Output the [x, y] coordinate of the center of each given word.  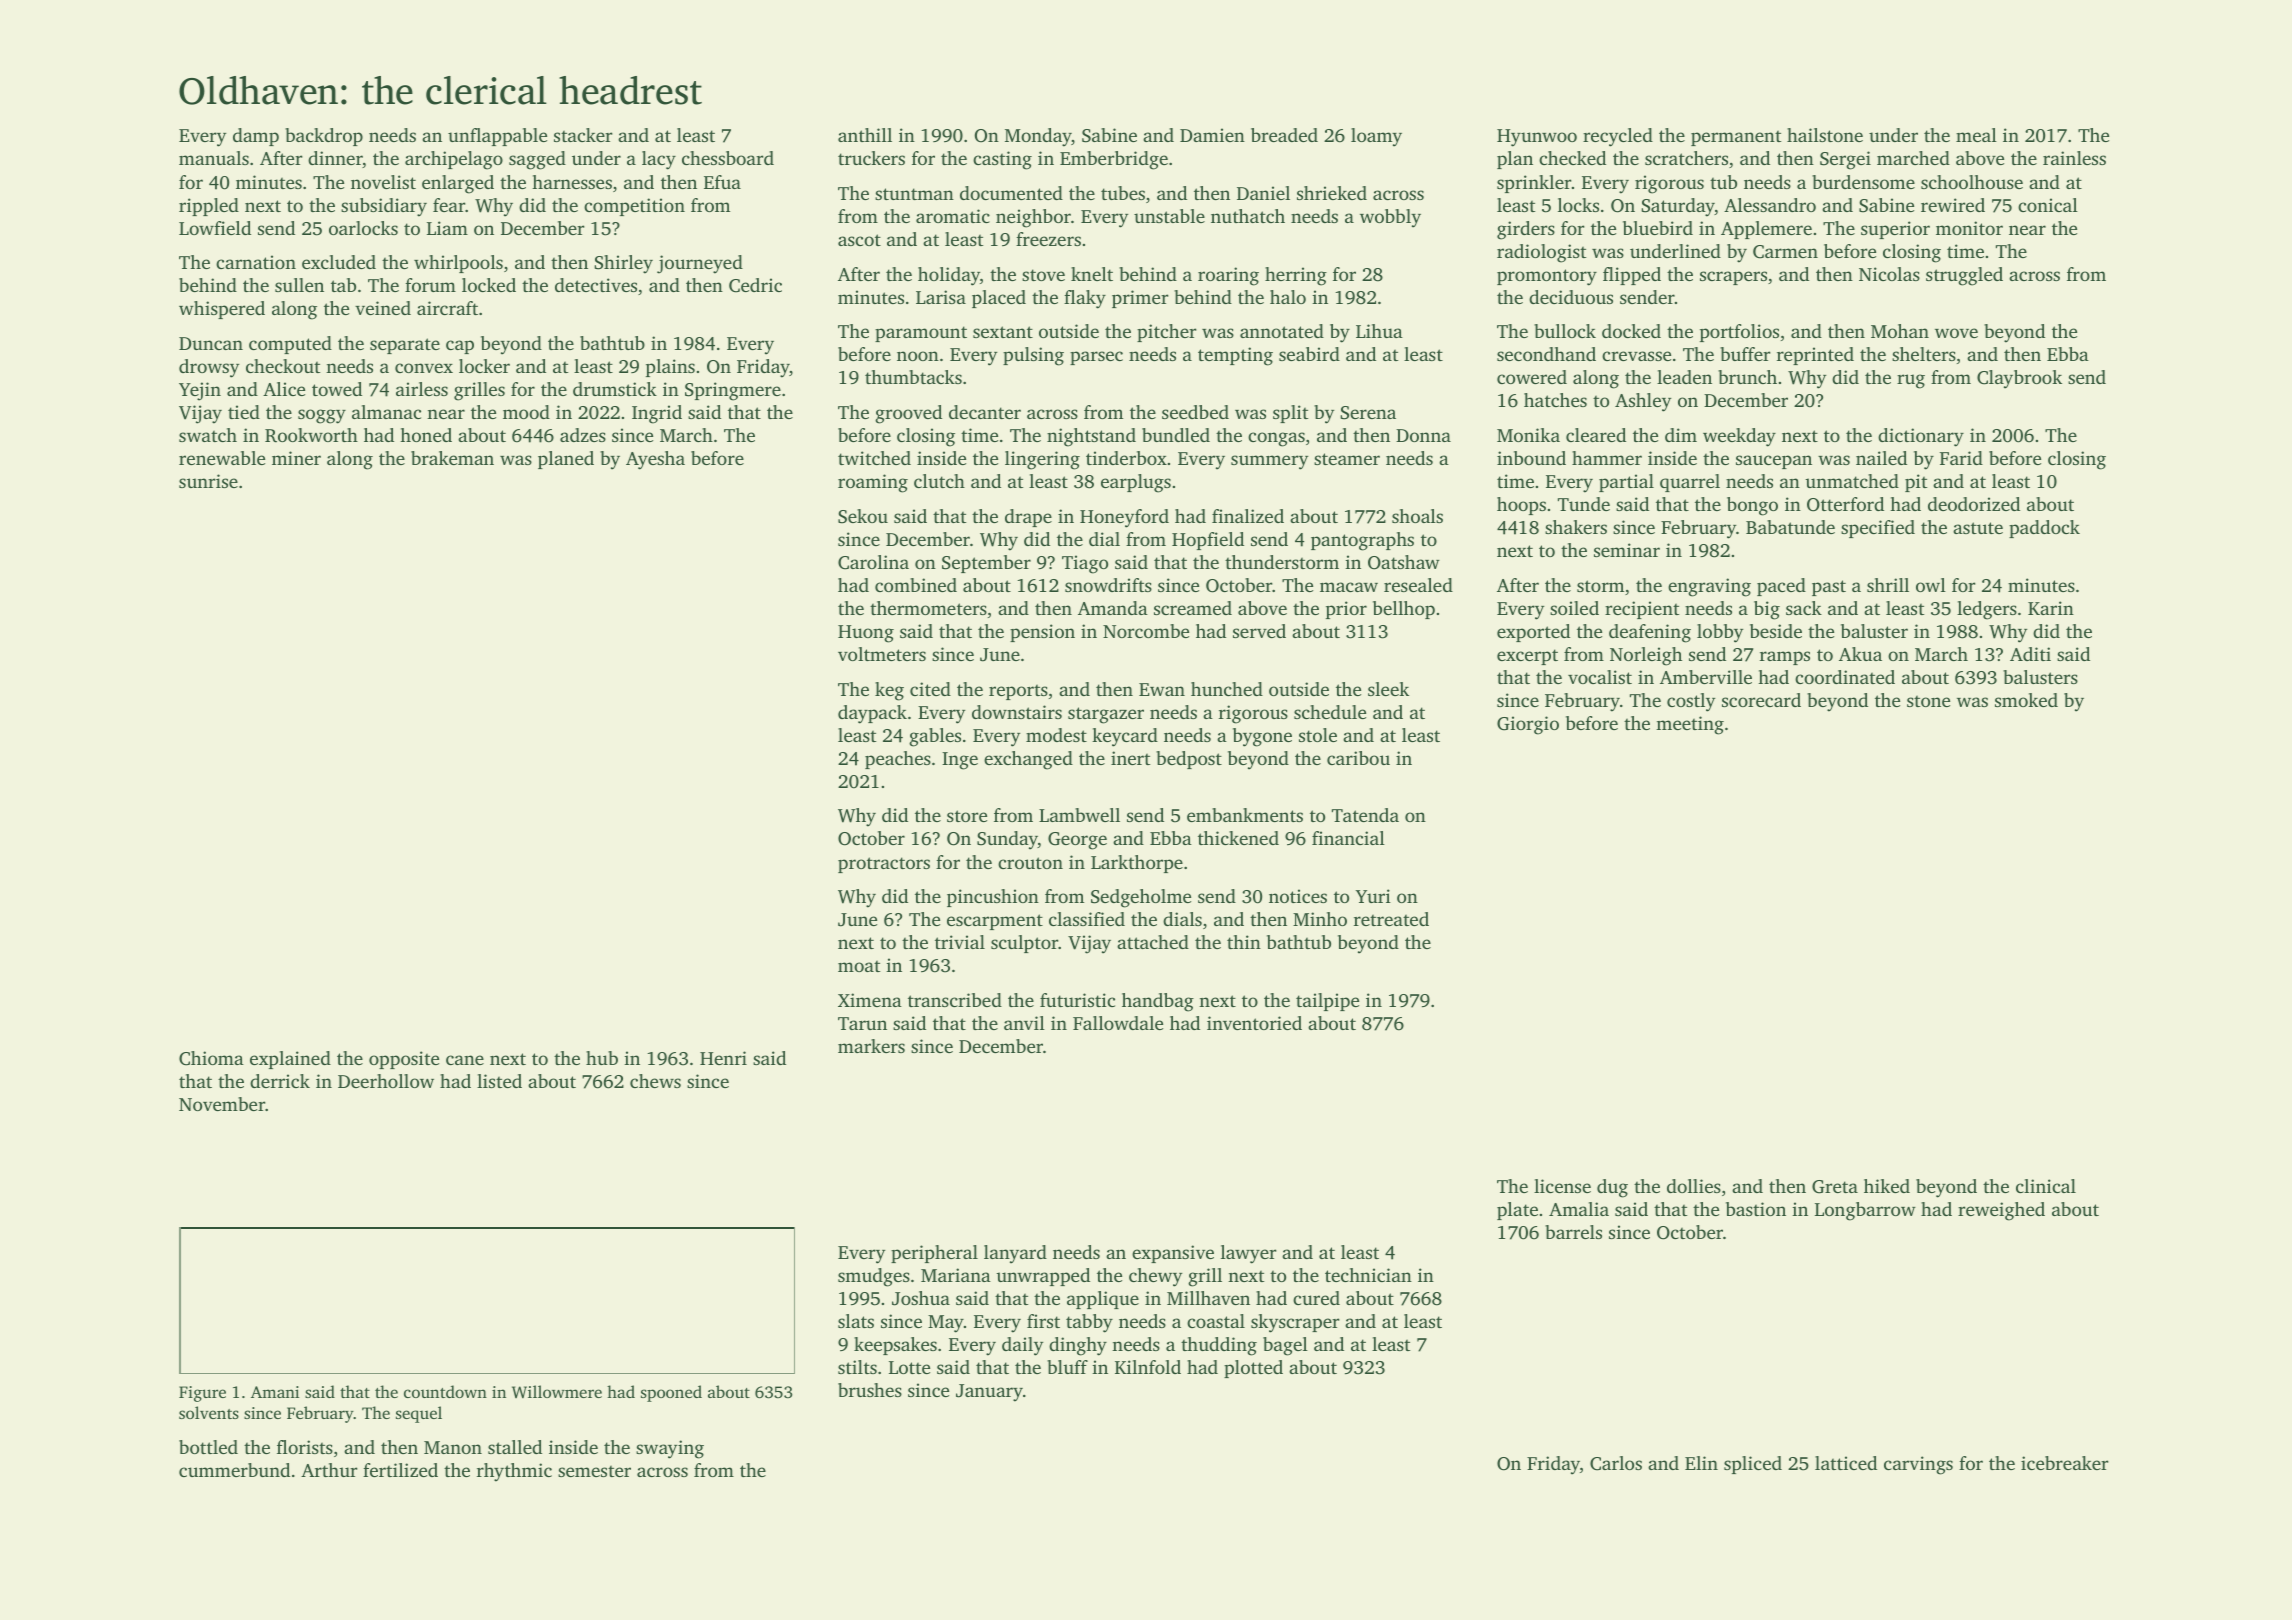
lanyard [1015, 1254]
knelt [1092, 274]
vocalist [1600, 677]
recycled [1618, 137]
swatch [208, 435]
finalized [1248, 516]
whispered [222, 310]
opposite [404, 1060]
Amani [275, 1392]
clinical [2046, 1186]
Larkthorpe [1137, 864]
